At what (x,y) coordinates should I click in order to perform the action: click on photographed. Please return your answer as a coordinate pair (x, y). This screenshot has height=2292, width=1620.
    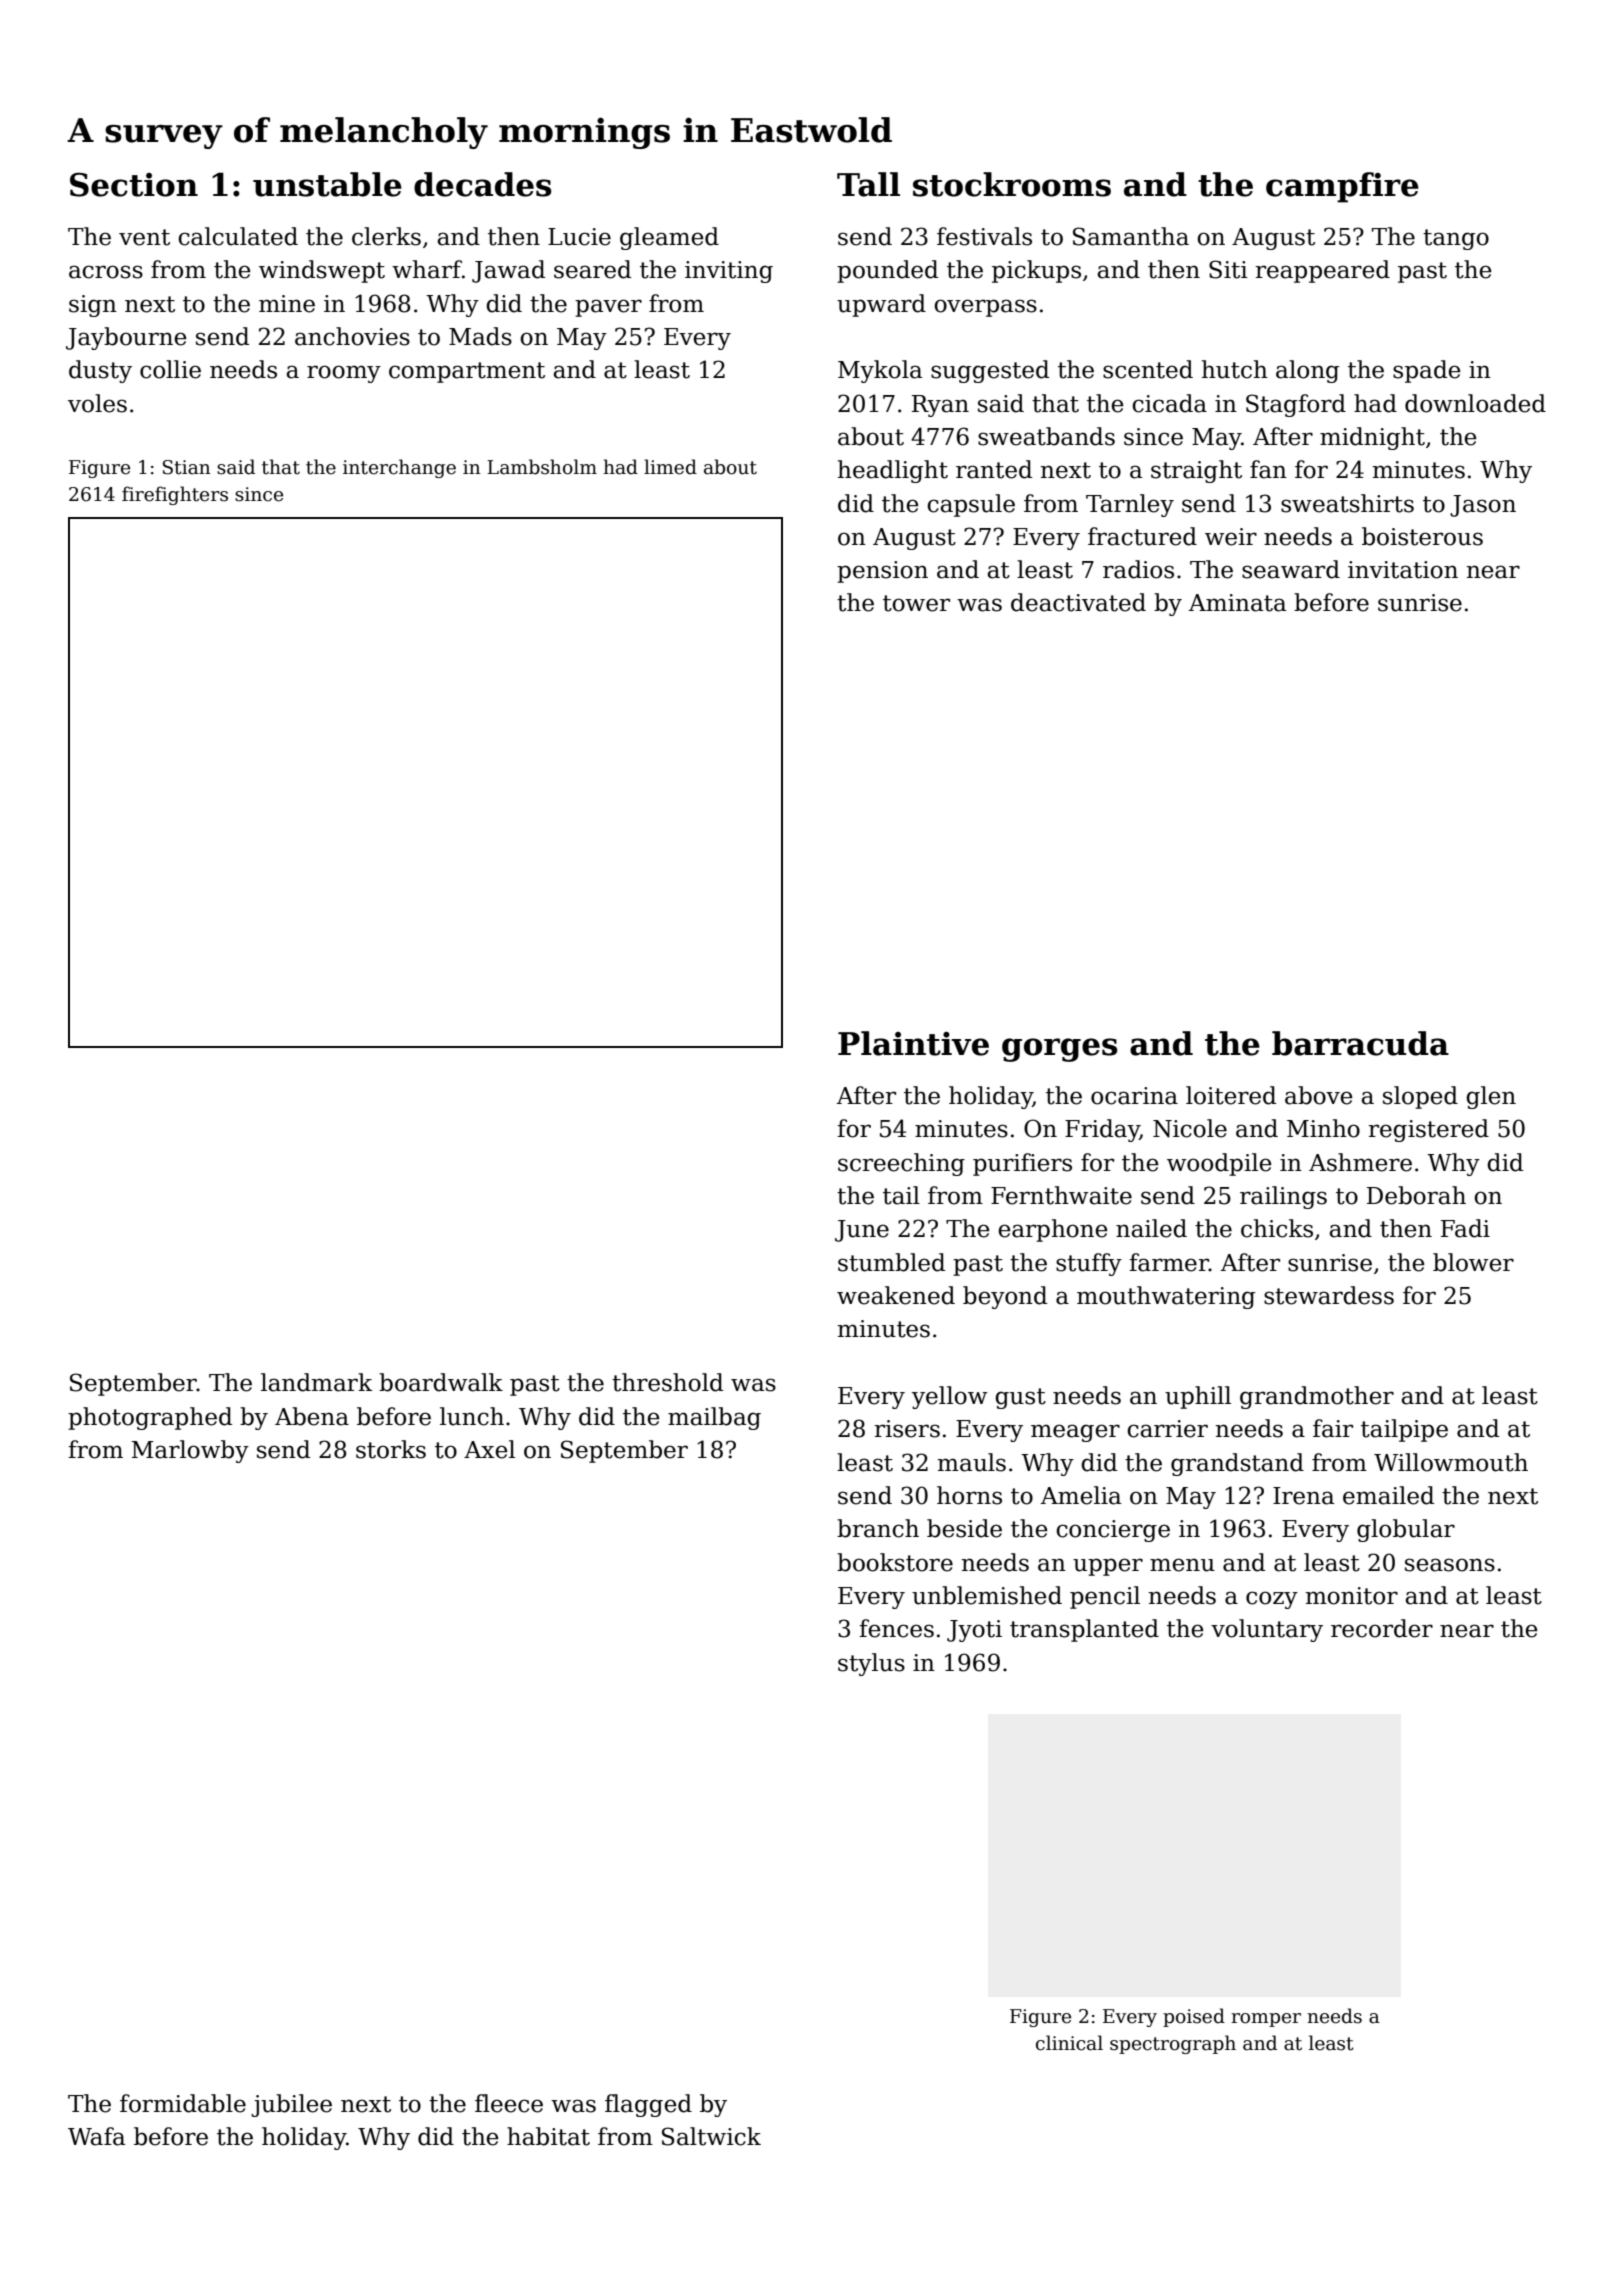
    Looking at the image, I should click on (150, 1418).
